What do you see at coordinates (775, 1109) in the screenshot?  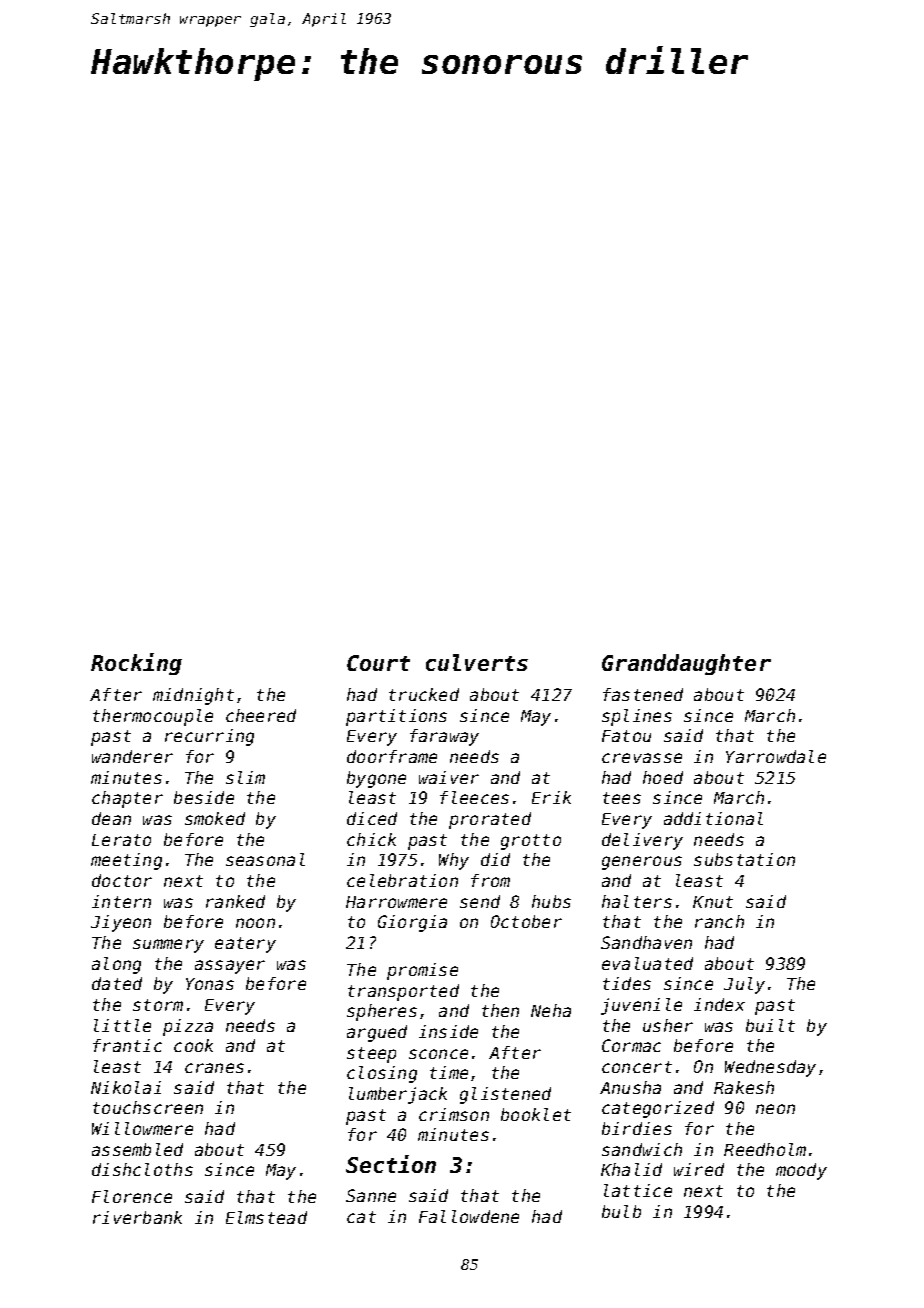 I see `neon` at bounding box center [775, 1109].
